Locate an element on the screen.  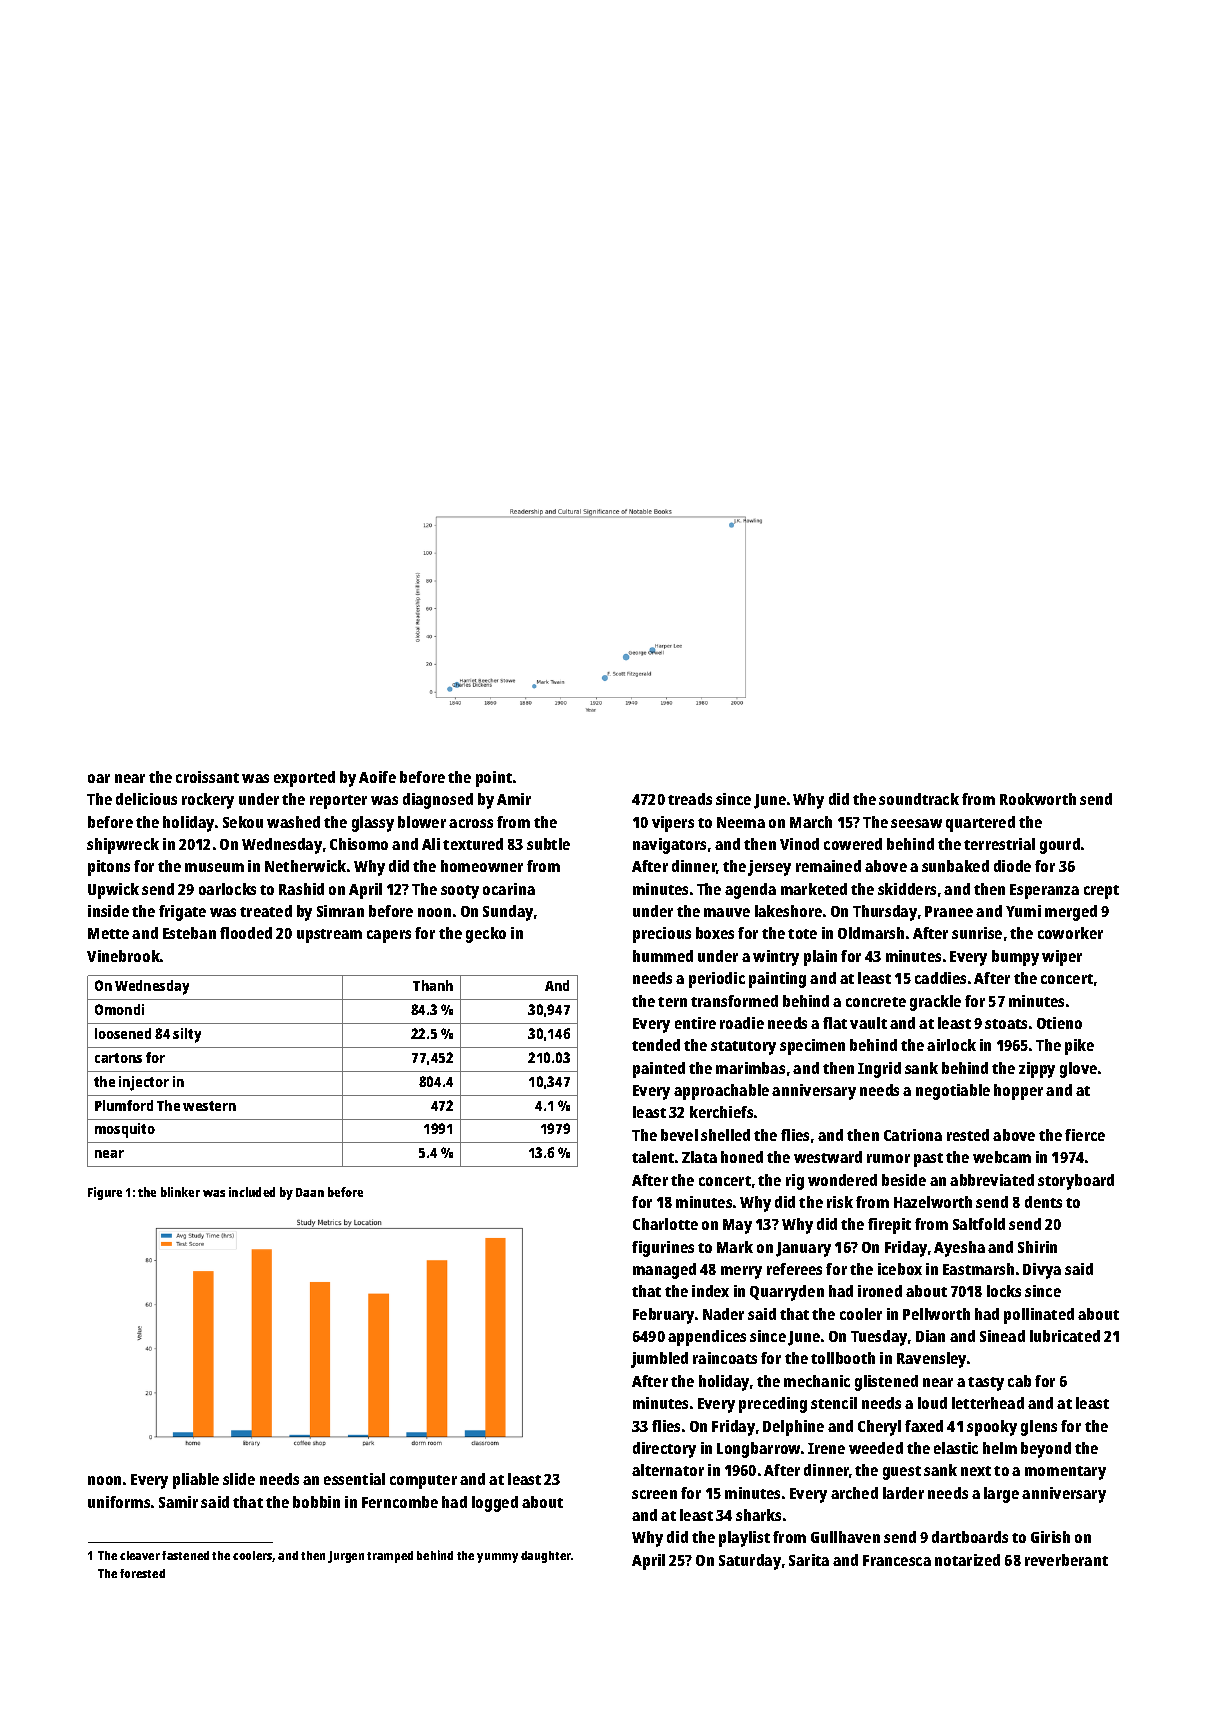
beyond is located at coordinates (1046, 1450).
